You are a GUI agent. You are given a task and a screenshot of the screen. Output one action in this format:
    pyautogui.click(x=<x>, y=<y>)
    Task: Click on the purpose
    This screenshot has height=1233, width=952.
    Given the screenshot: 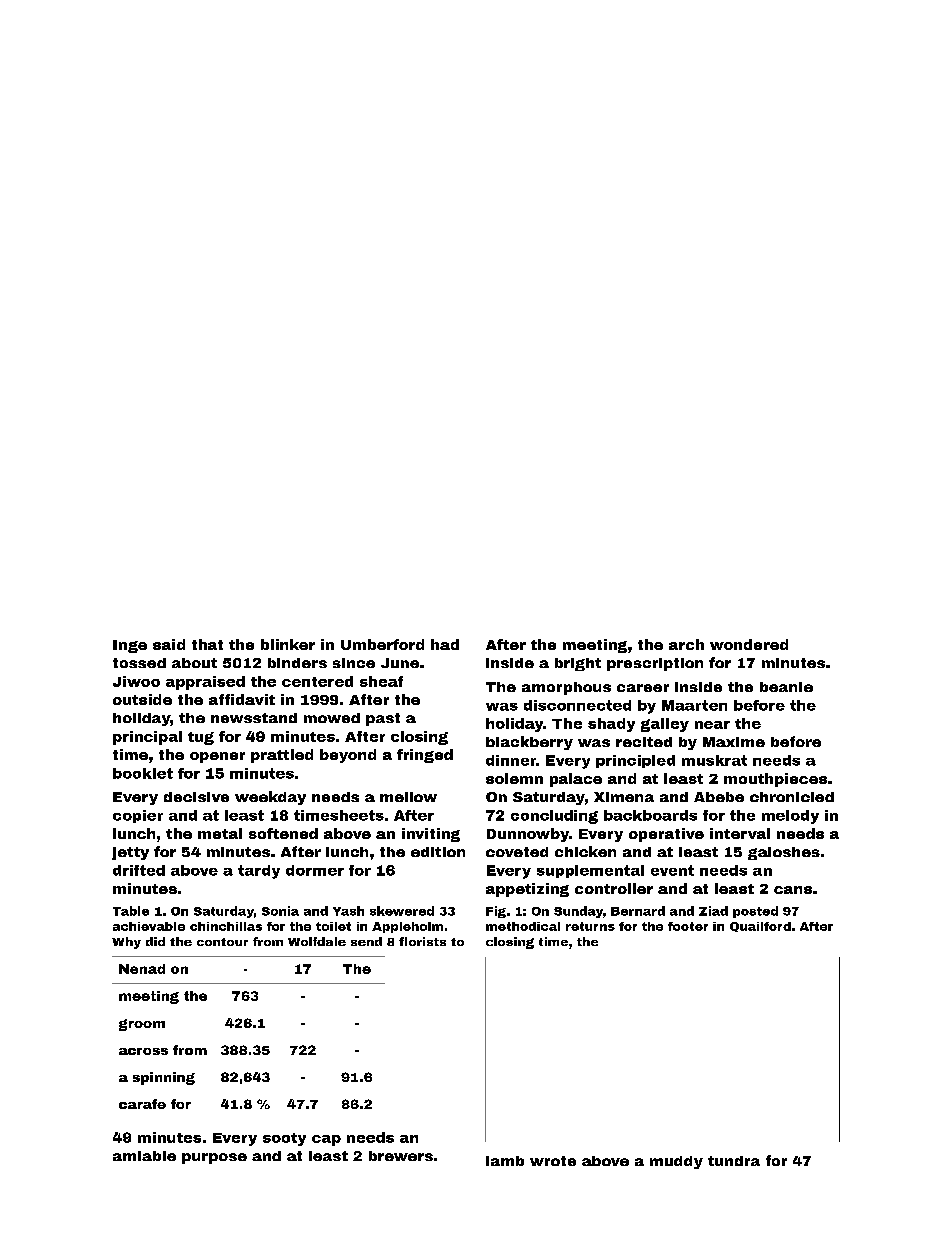 What is the action you would take?
    pyautogui.click(x=214, y=1158)
